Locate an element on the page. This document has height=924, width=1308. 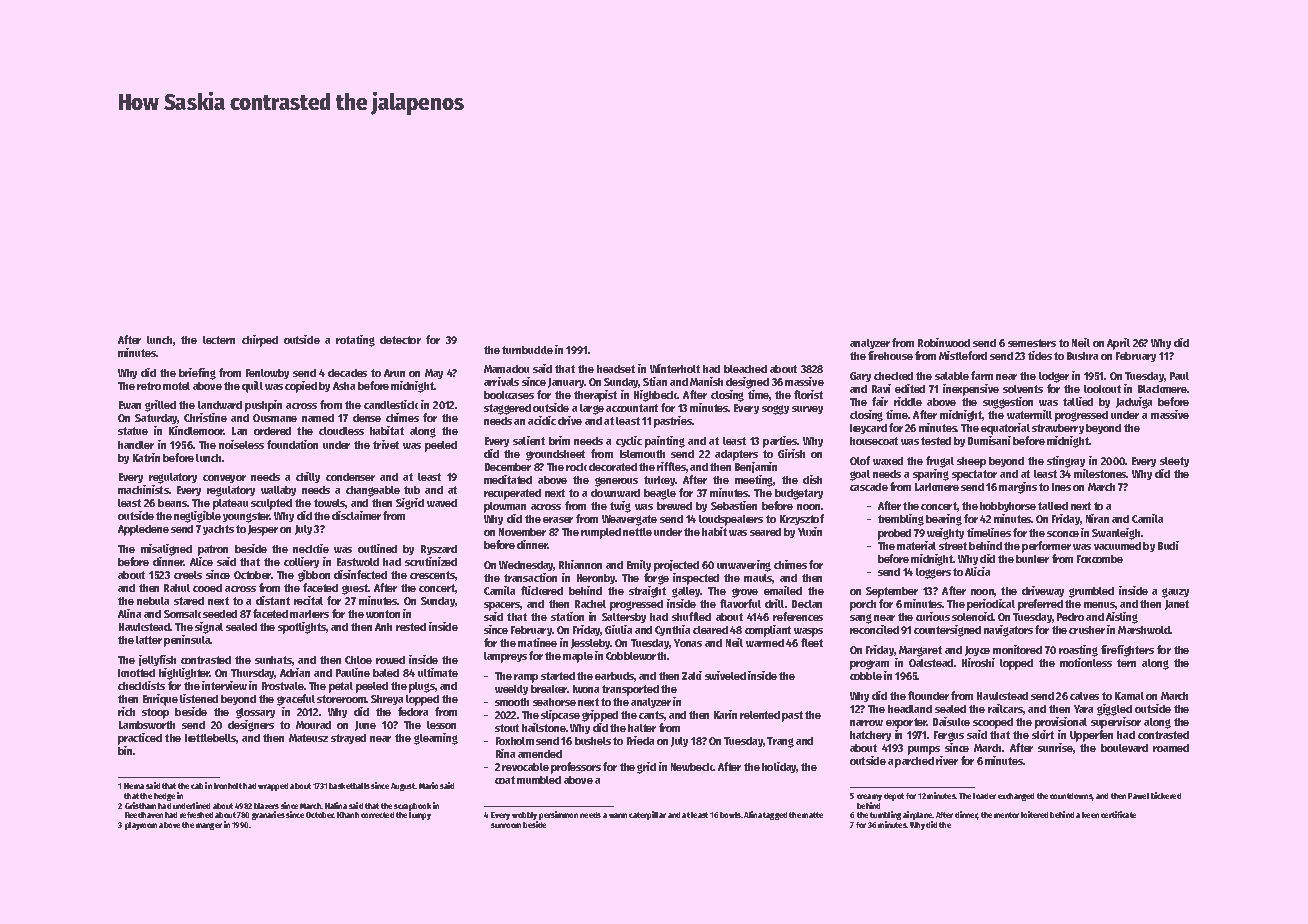
tested is located at coordinates (936, 441).
